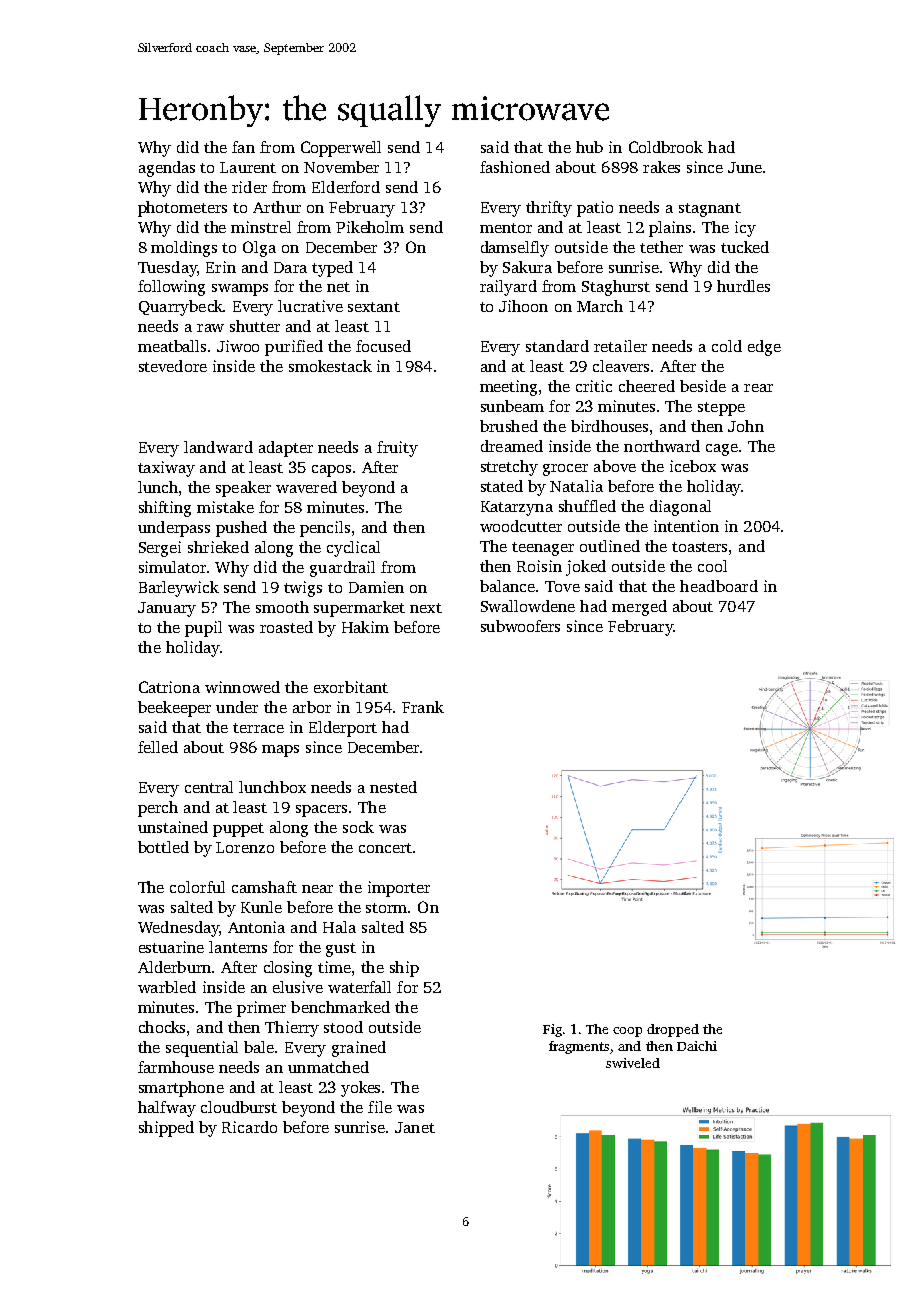 The image size is (924, 1311). Describe the element at coordinates (182, 209) in the screenshot. I see `photometers` at that location.
